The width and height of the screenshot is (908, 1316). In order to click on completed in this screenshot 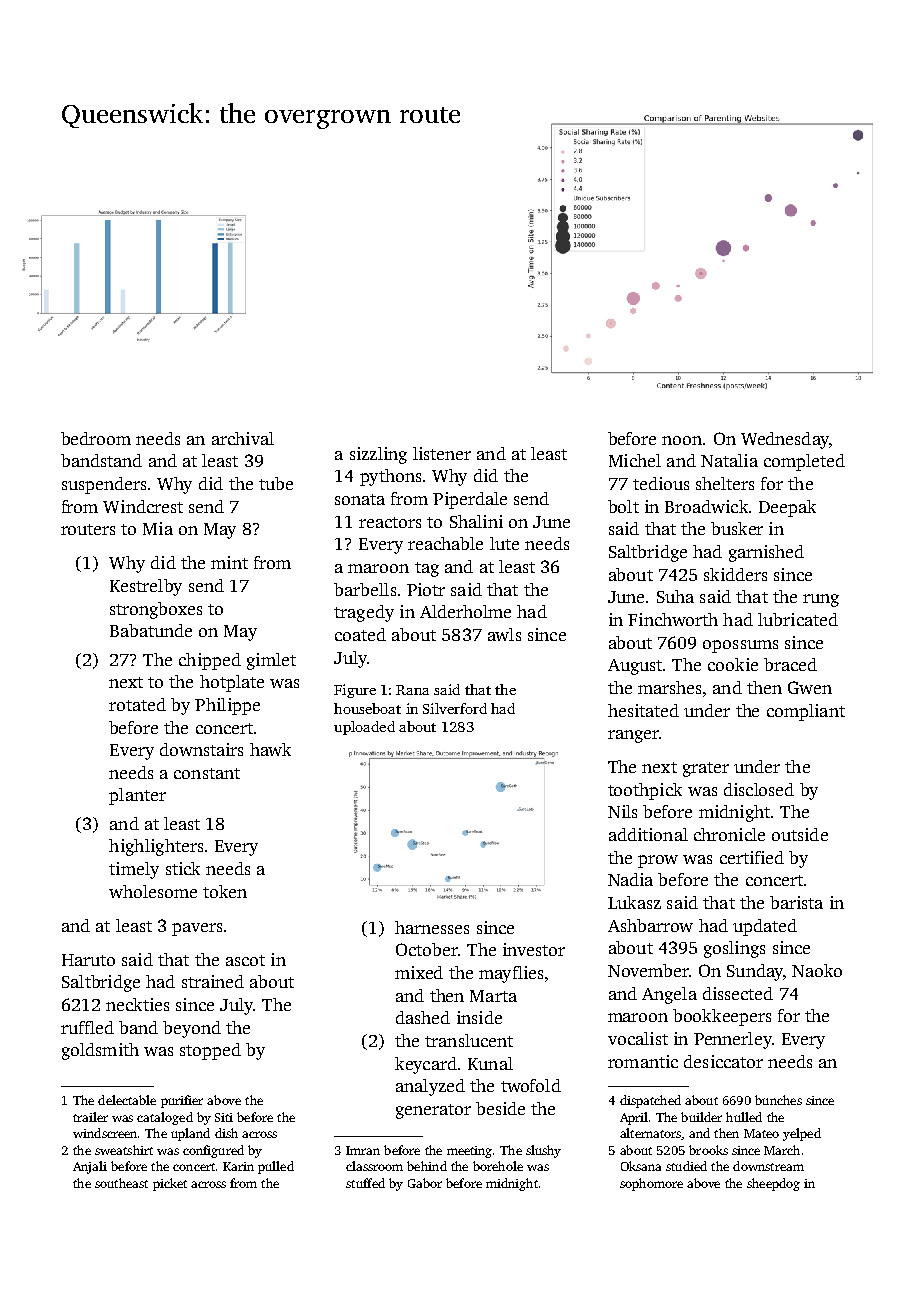, I will do `click(804, 462)`.
